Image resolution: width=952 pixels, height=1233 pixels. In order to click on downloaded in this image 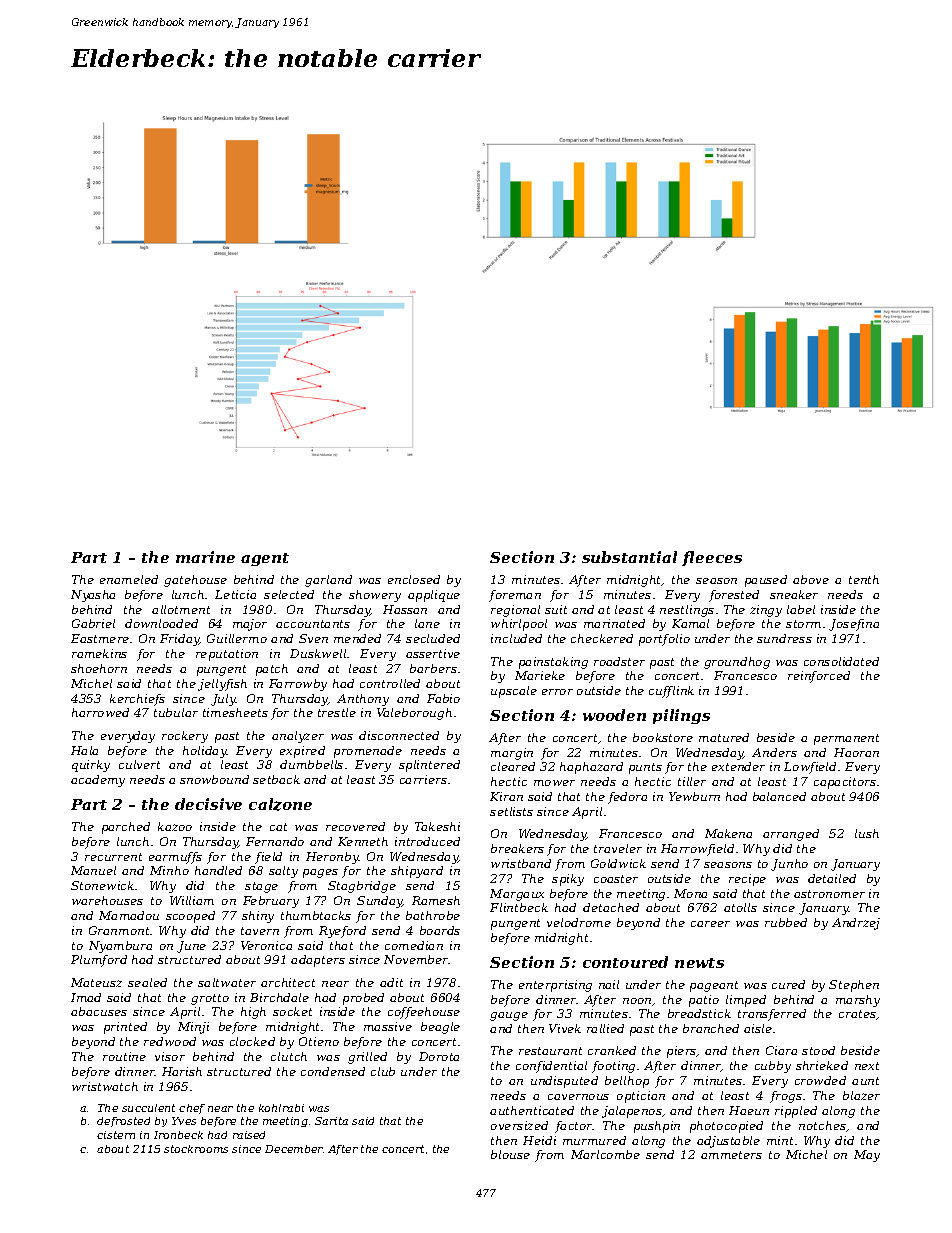, I will do `click(161, 623)`.
